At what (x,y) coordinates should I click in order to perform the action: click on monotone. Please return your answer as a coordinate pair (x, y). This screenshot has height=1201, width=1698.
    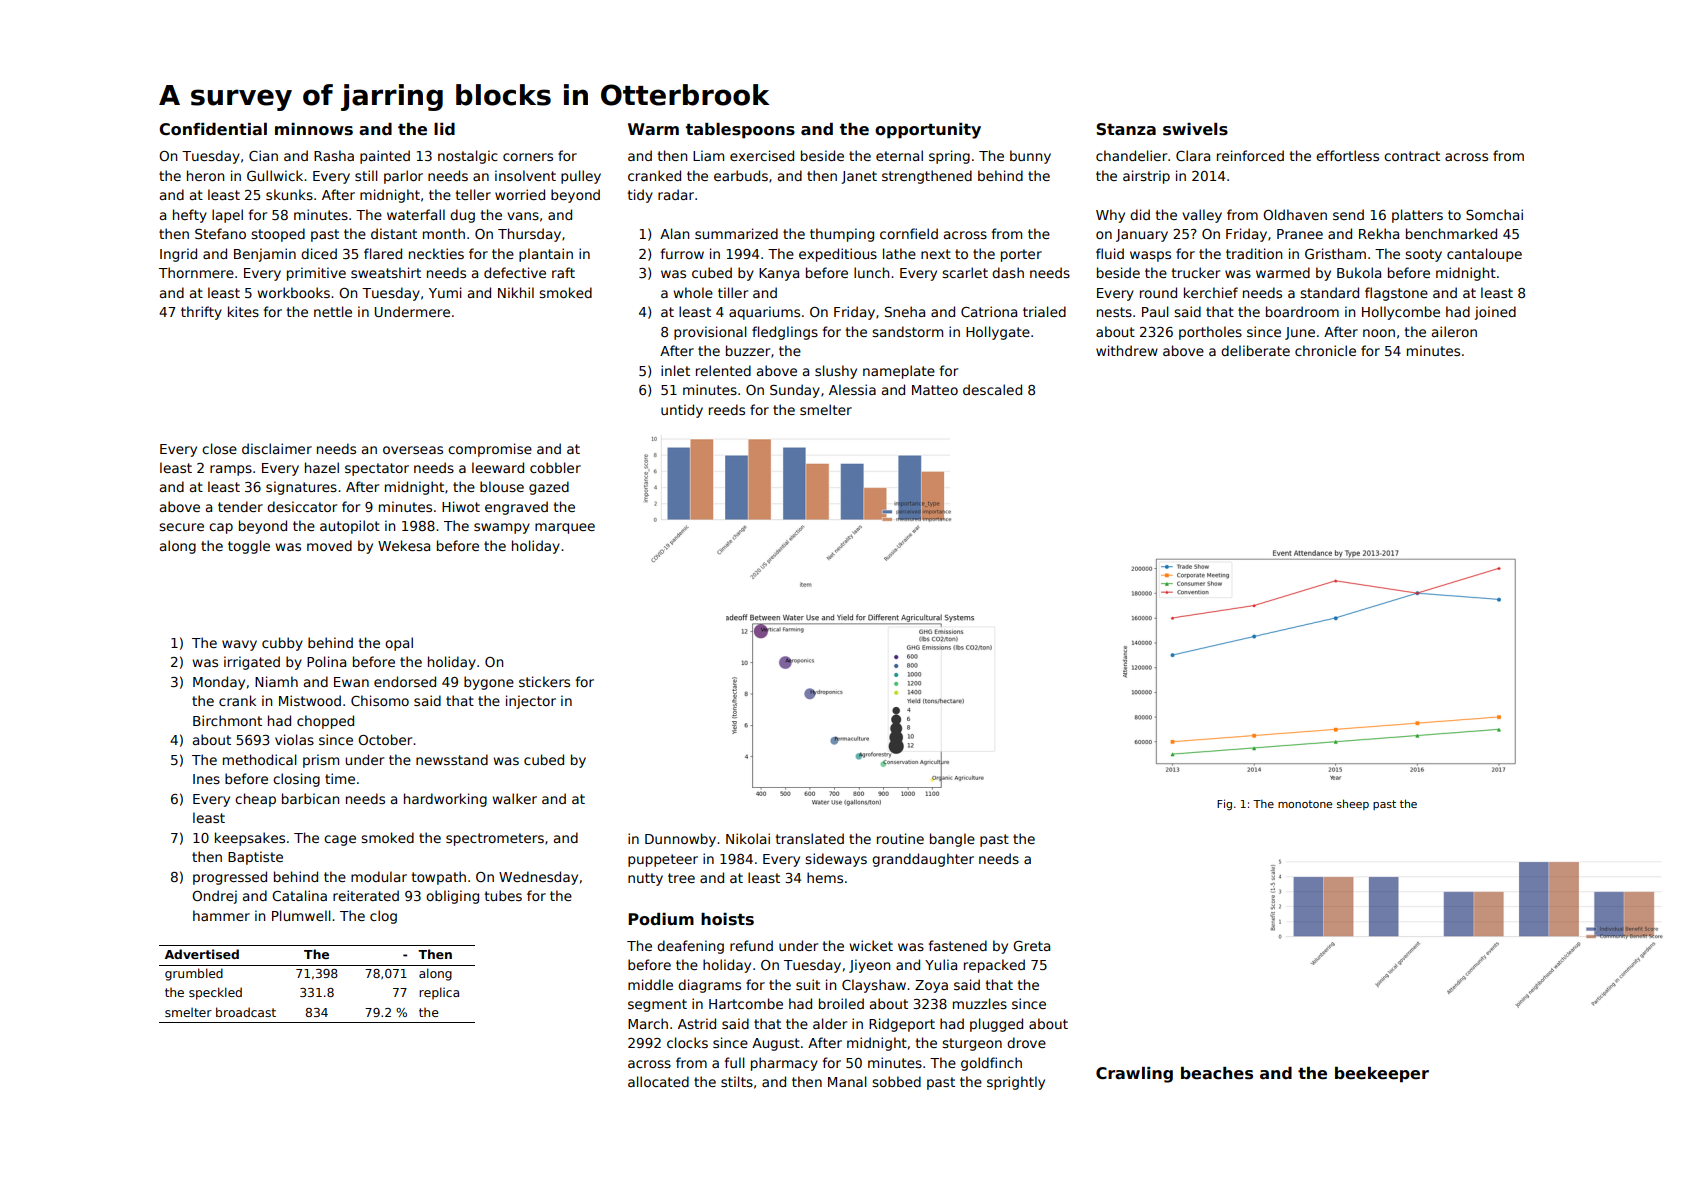
    Looking at the image, I should click on (1305, 804).
